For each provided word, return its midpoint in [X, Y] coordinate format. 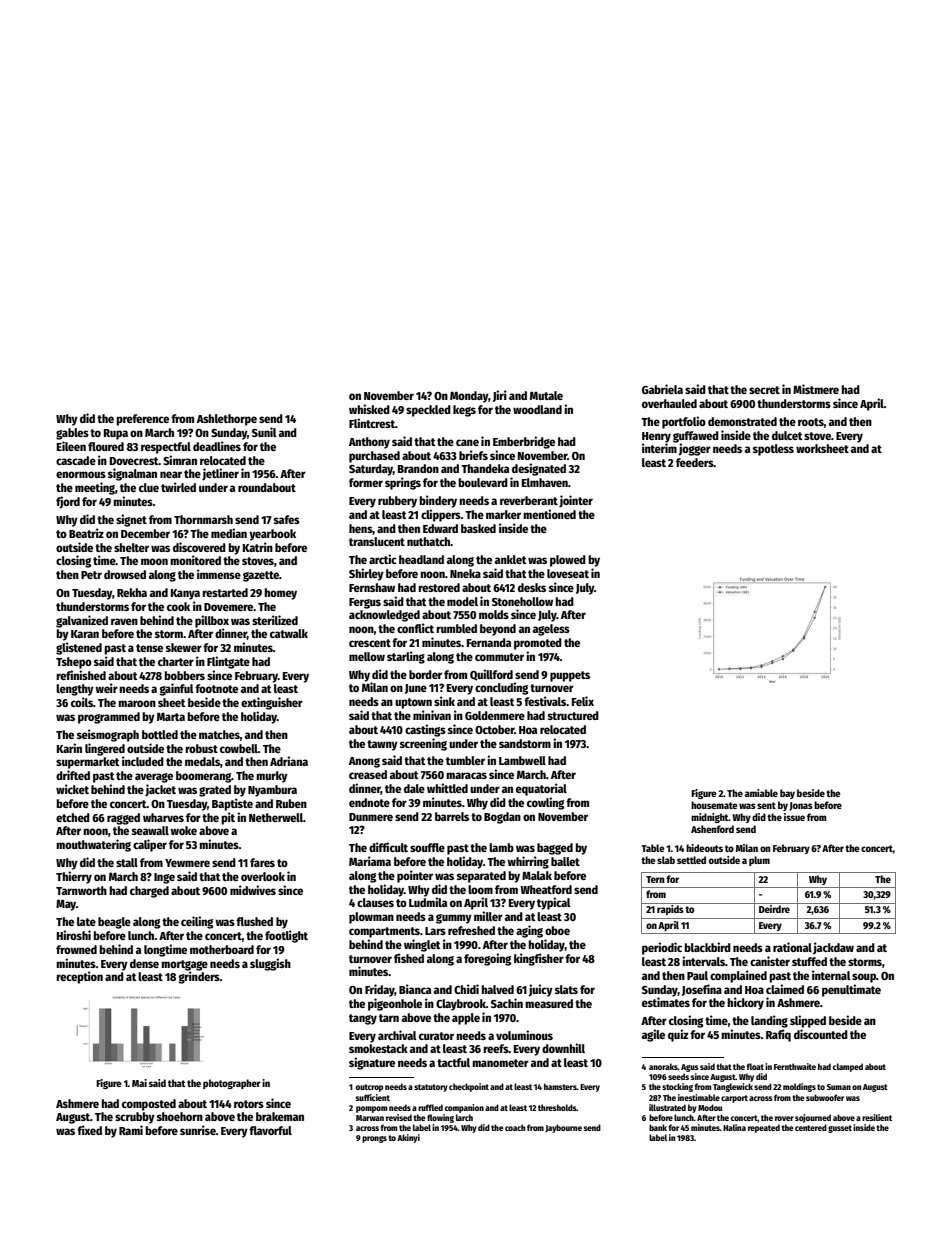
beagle [114, 923]
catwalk [289, 633]
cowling [546, 803]
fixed [89, 1130]
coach [515, 1127]
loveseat [568, 573]
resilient [877, 1117]
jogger [695, 449]
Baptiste [232, 804]
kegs [464, 411]
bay [787, 794]
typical [554, 903]
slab [666, 860]
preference [142, 420]
